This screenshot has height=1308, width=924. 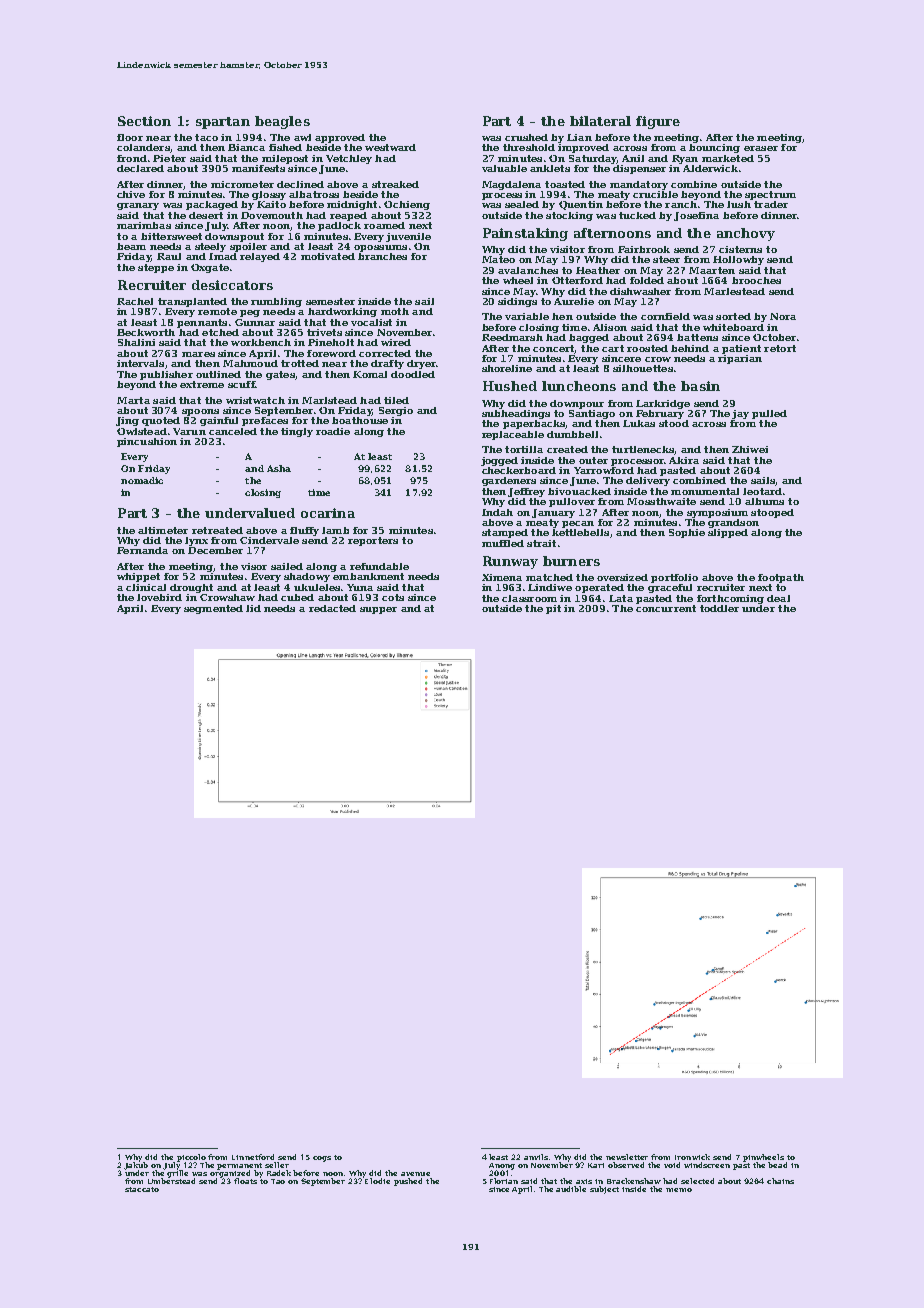 I want to click on piccolo, so click(x=191, y=1158).
